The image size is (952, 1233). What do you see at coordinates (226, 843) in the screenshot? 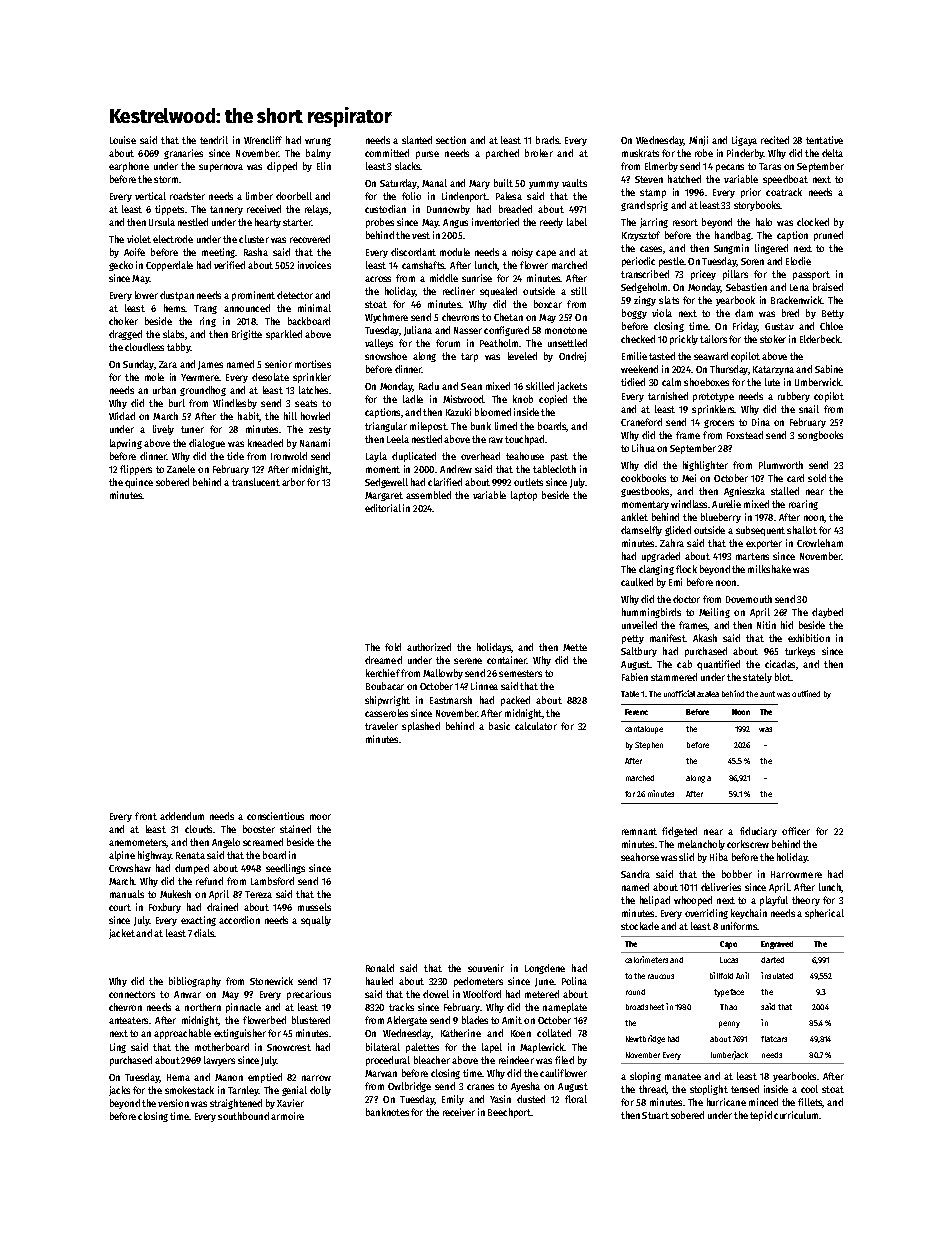
I see `Angelo` at bounding box center [226, 843].
